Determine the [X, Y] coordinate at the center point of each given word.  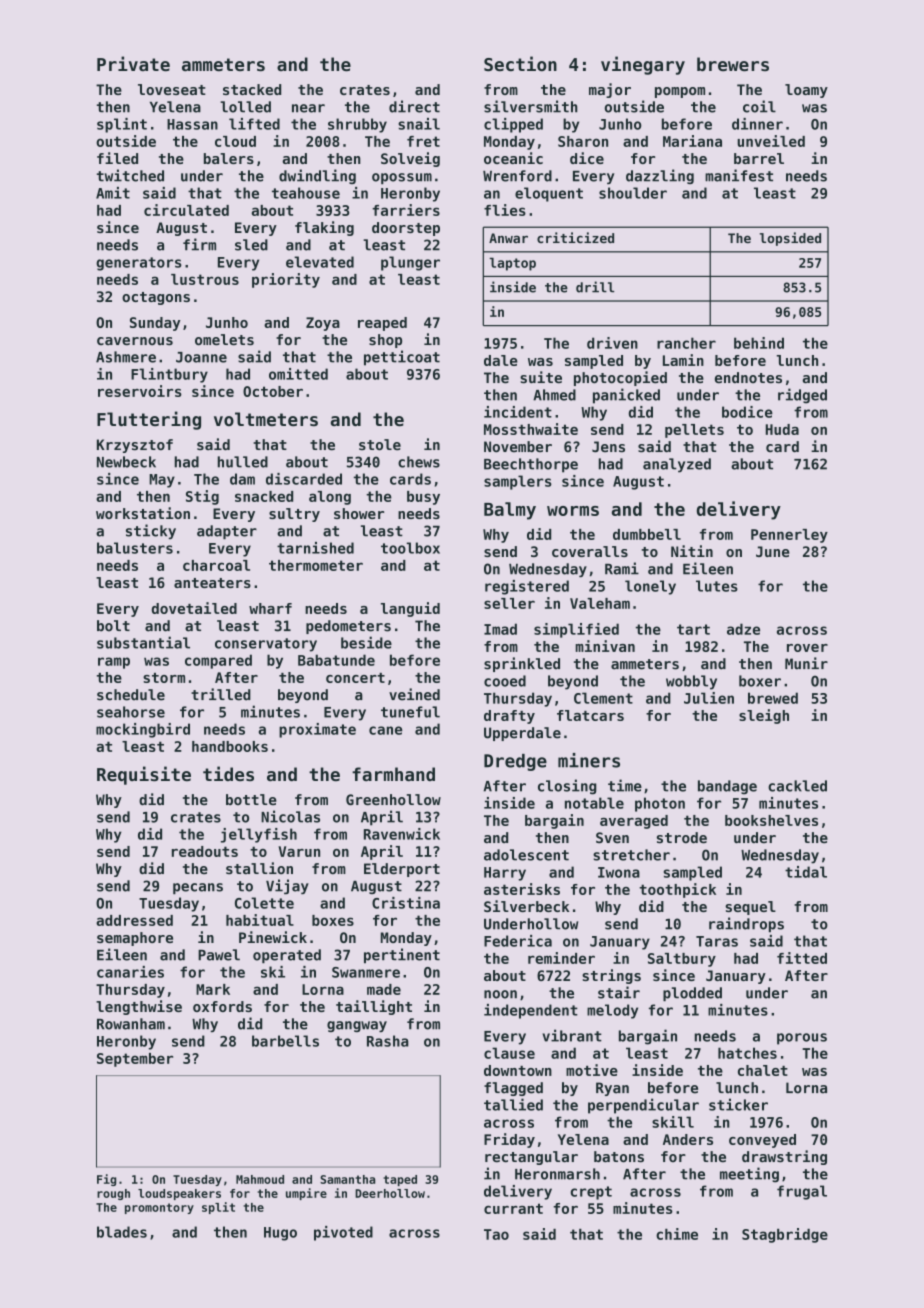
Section [520, 63]
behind [759, 343]
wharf [270, 608]
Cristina [406, 903]
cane [385, 730]
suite [541, 377]
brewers [733, 64]
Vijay [287, 886]
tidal [806, 872]
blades [122, 1232]
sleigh [764, 716]
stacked [252, 89]
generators [139, 264]
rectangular [531, 1158]
